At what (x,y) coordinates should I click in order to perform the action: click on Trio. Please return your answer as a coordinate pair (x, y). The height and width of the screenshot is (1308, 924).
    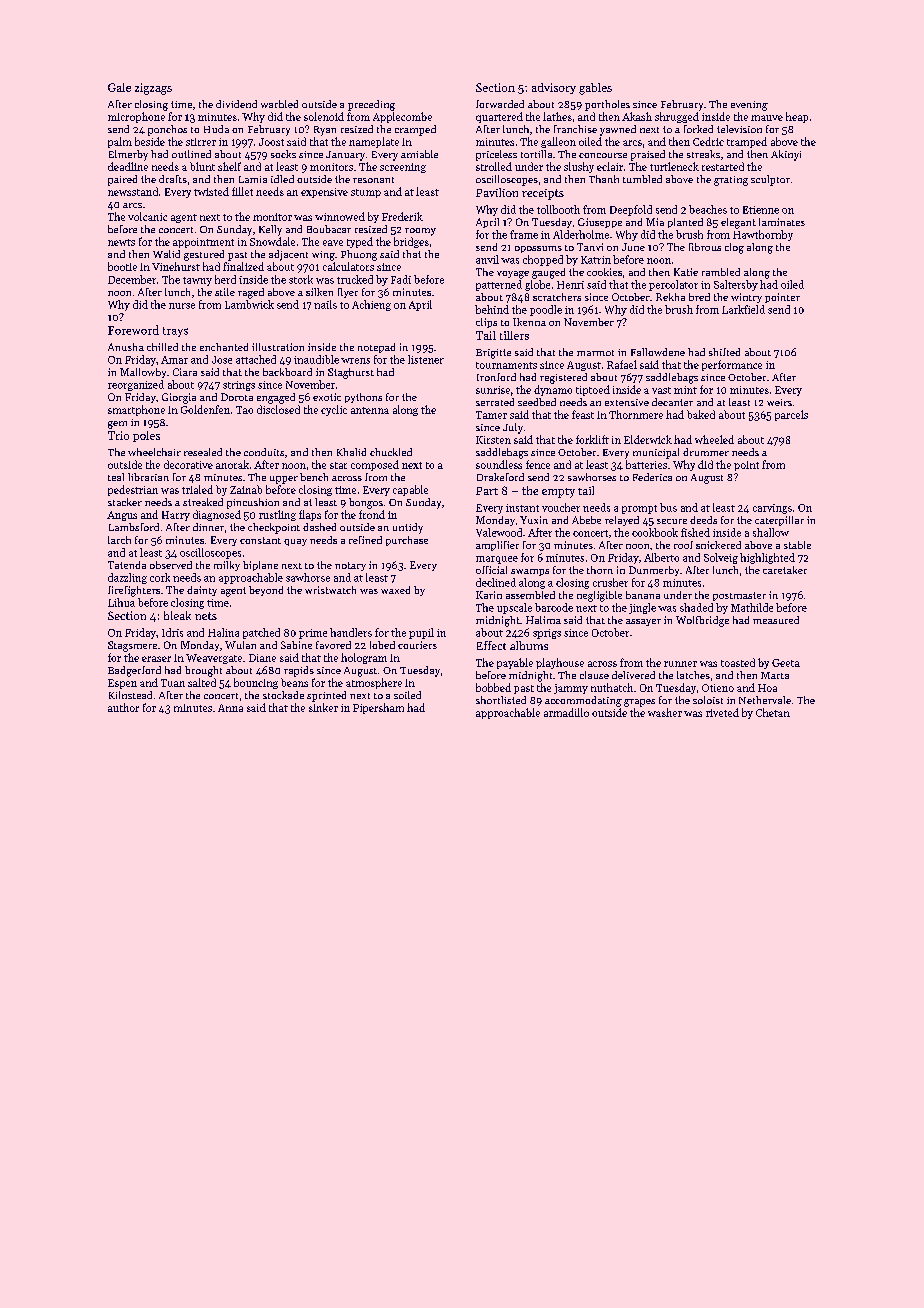
    Looking at the image, I should click on (118, 435).
